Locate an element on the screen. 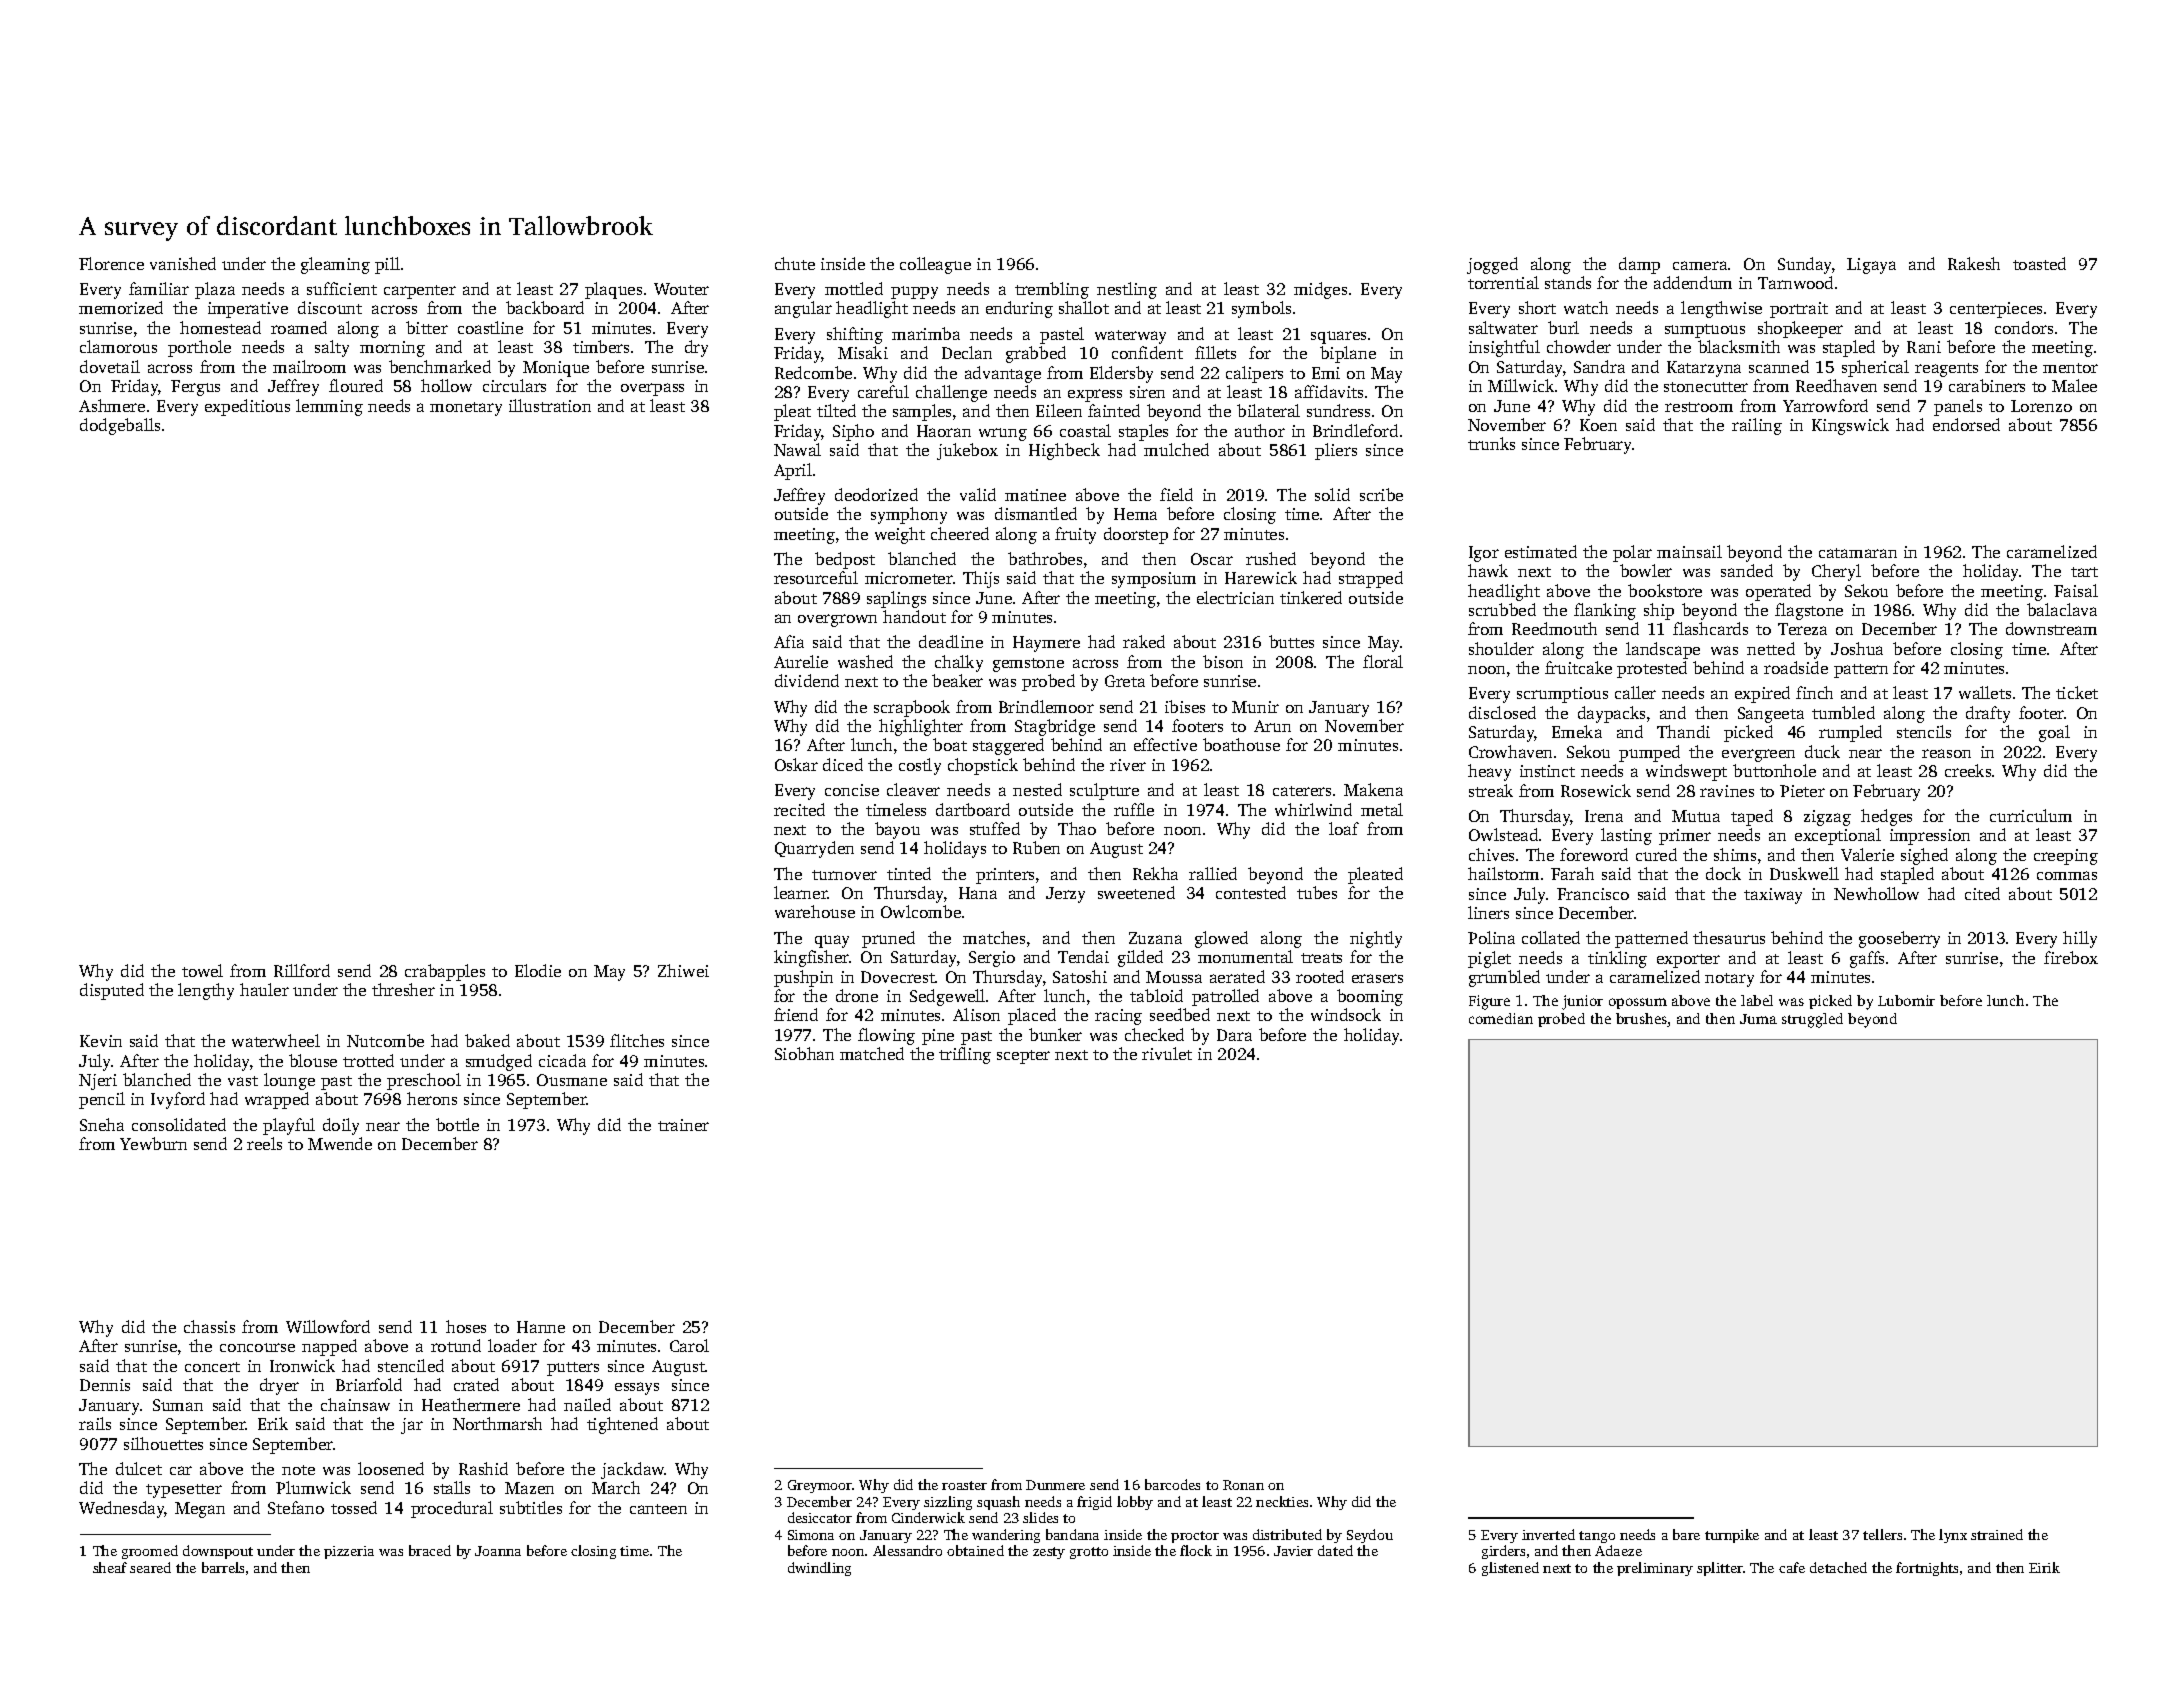 The width and height of the screenshot is (2178, 1683). comedian is located at coordinates (1501, 1018).
